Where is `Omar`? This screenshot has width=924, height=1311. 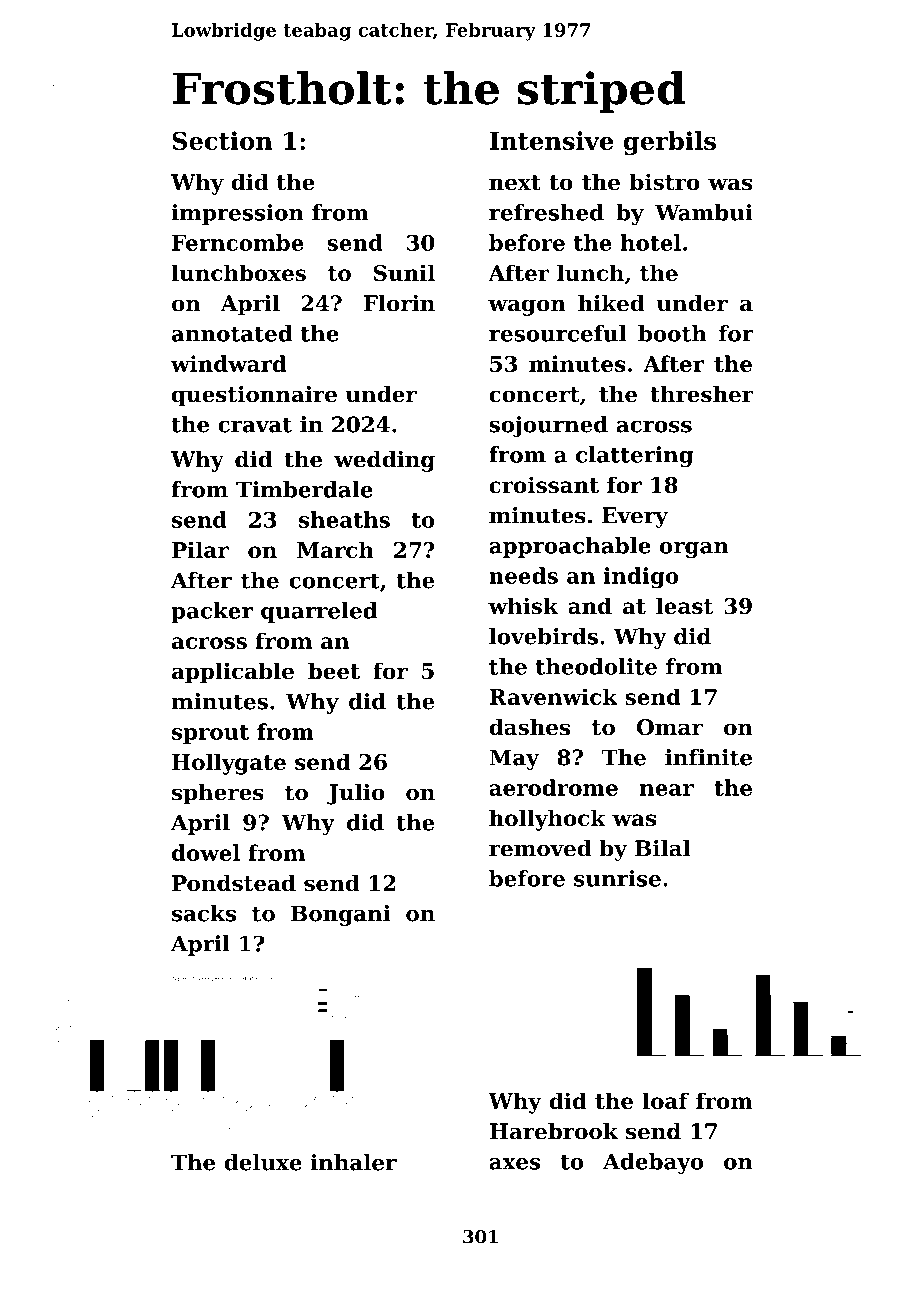
Omar is located at coordinates (670, 727).
